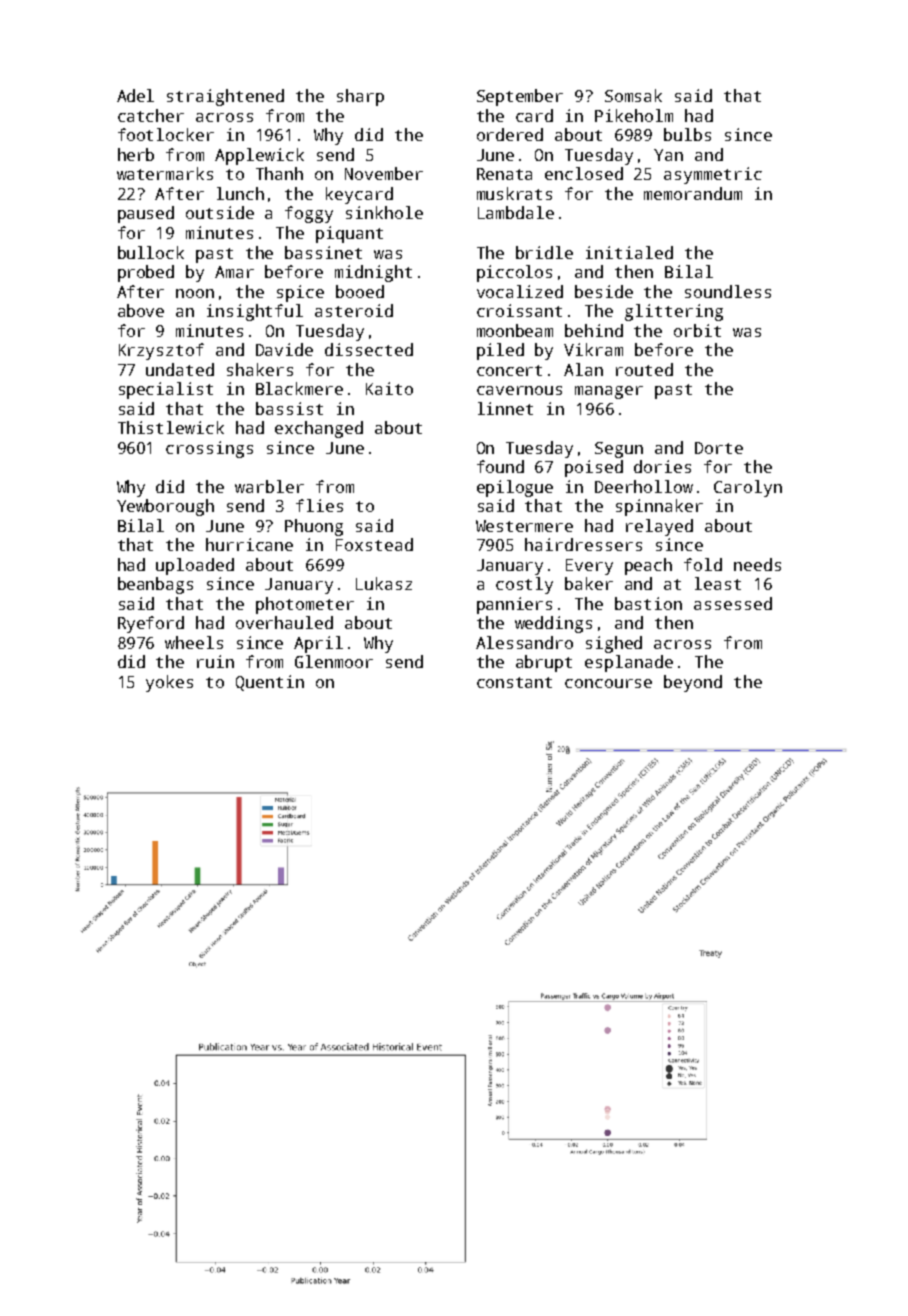 The image size is (908, 1316). Describe the element at coordinates (524, 526) in the screenshot. I see `Westermere` at that location.
